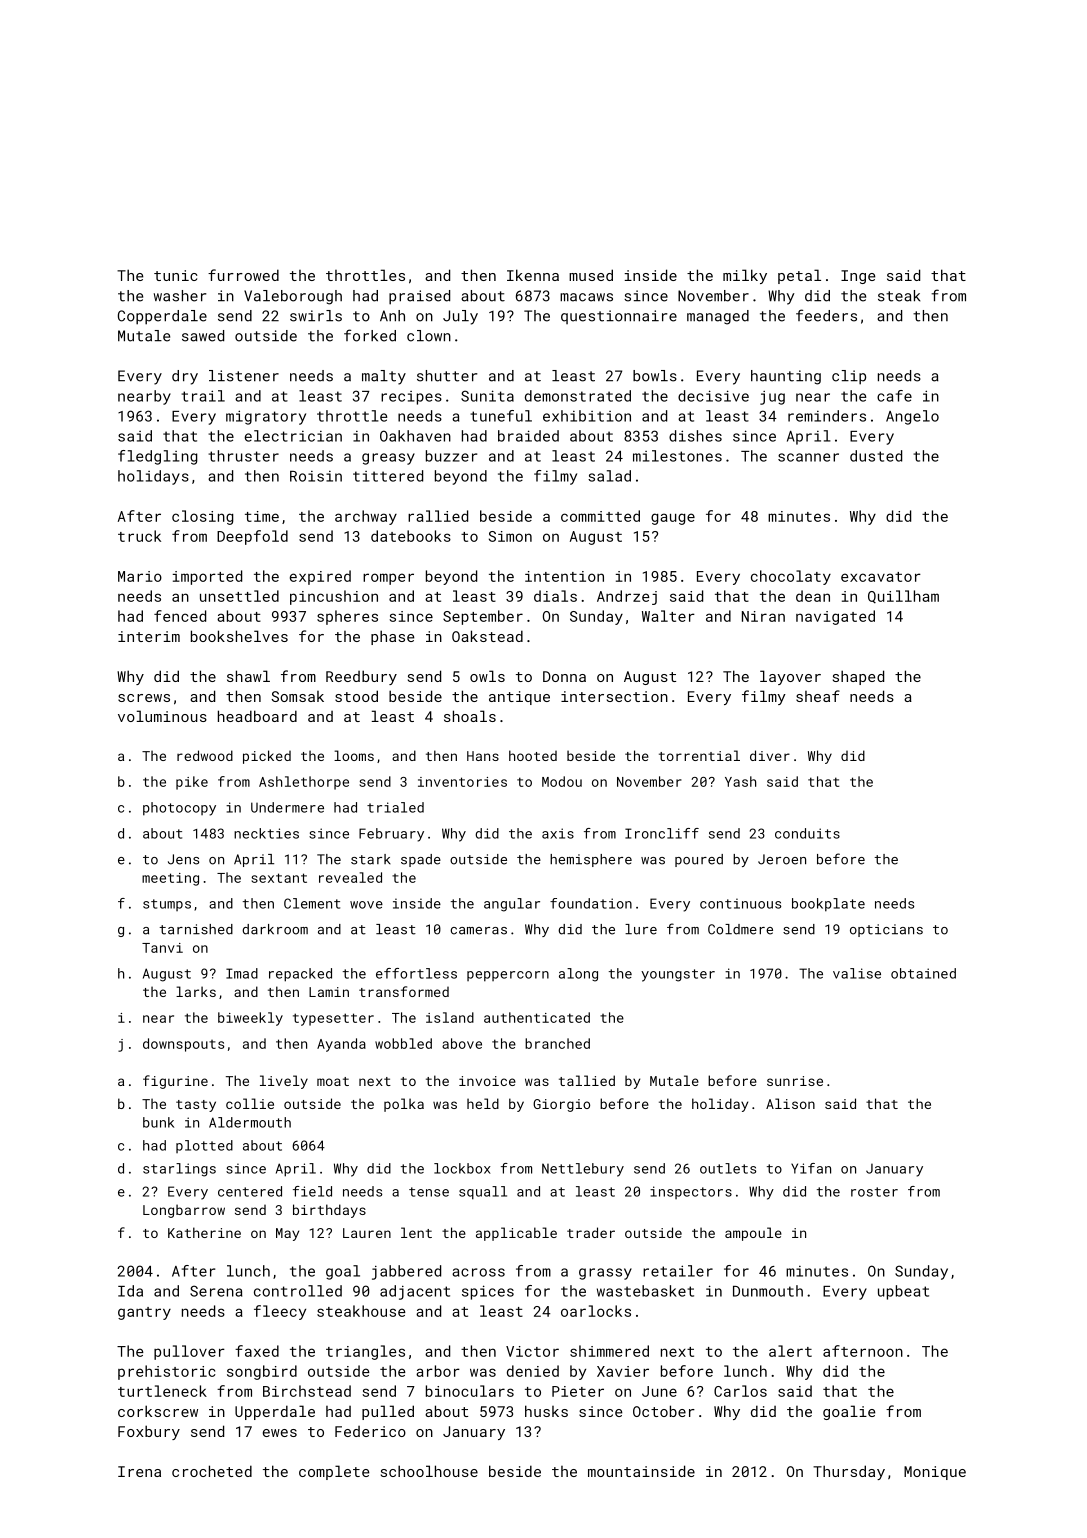 The height and width of the document is (1538, 1087). I want to click on youngster, so click(678, 975).
